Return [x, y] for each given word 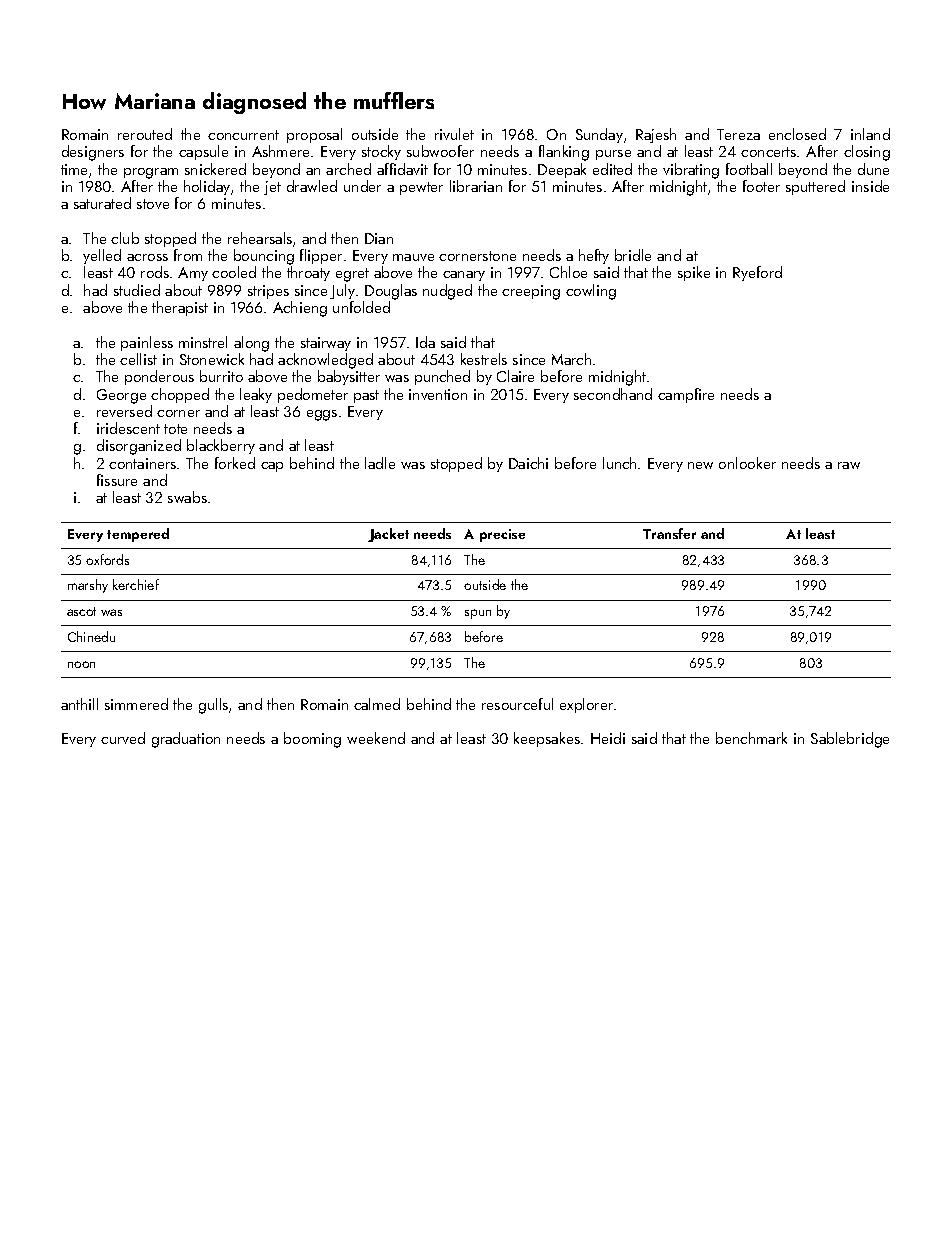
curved [123, 738]
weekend [376, 738]
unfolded [361, 307]
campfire [686, 395]
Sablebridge [850, 740]
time [74, 169]
